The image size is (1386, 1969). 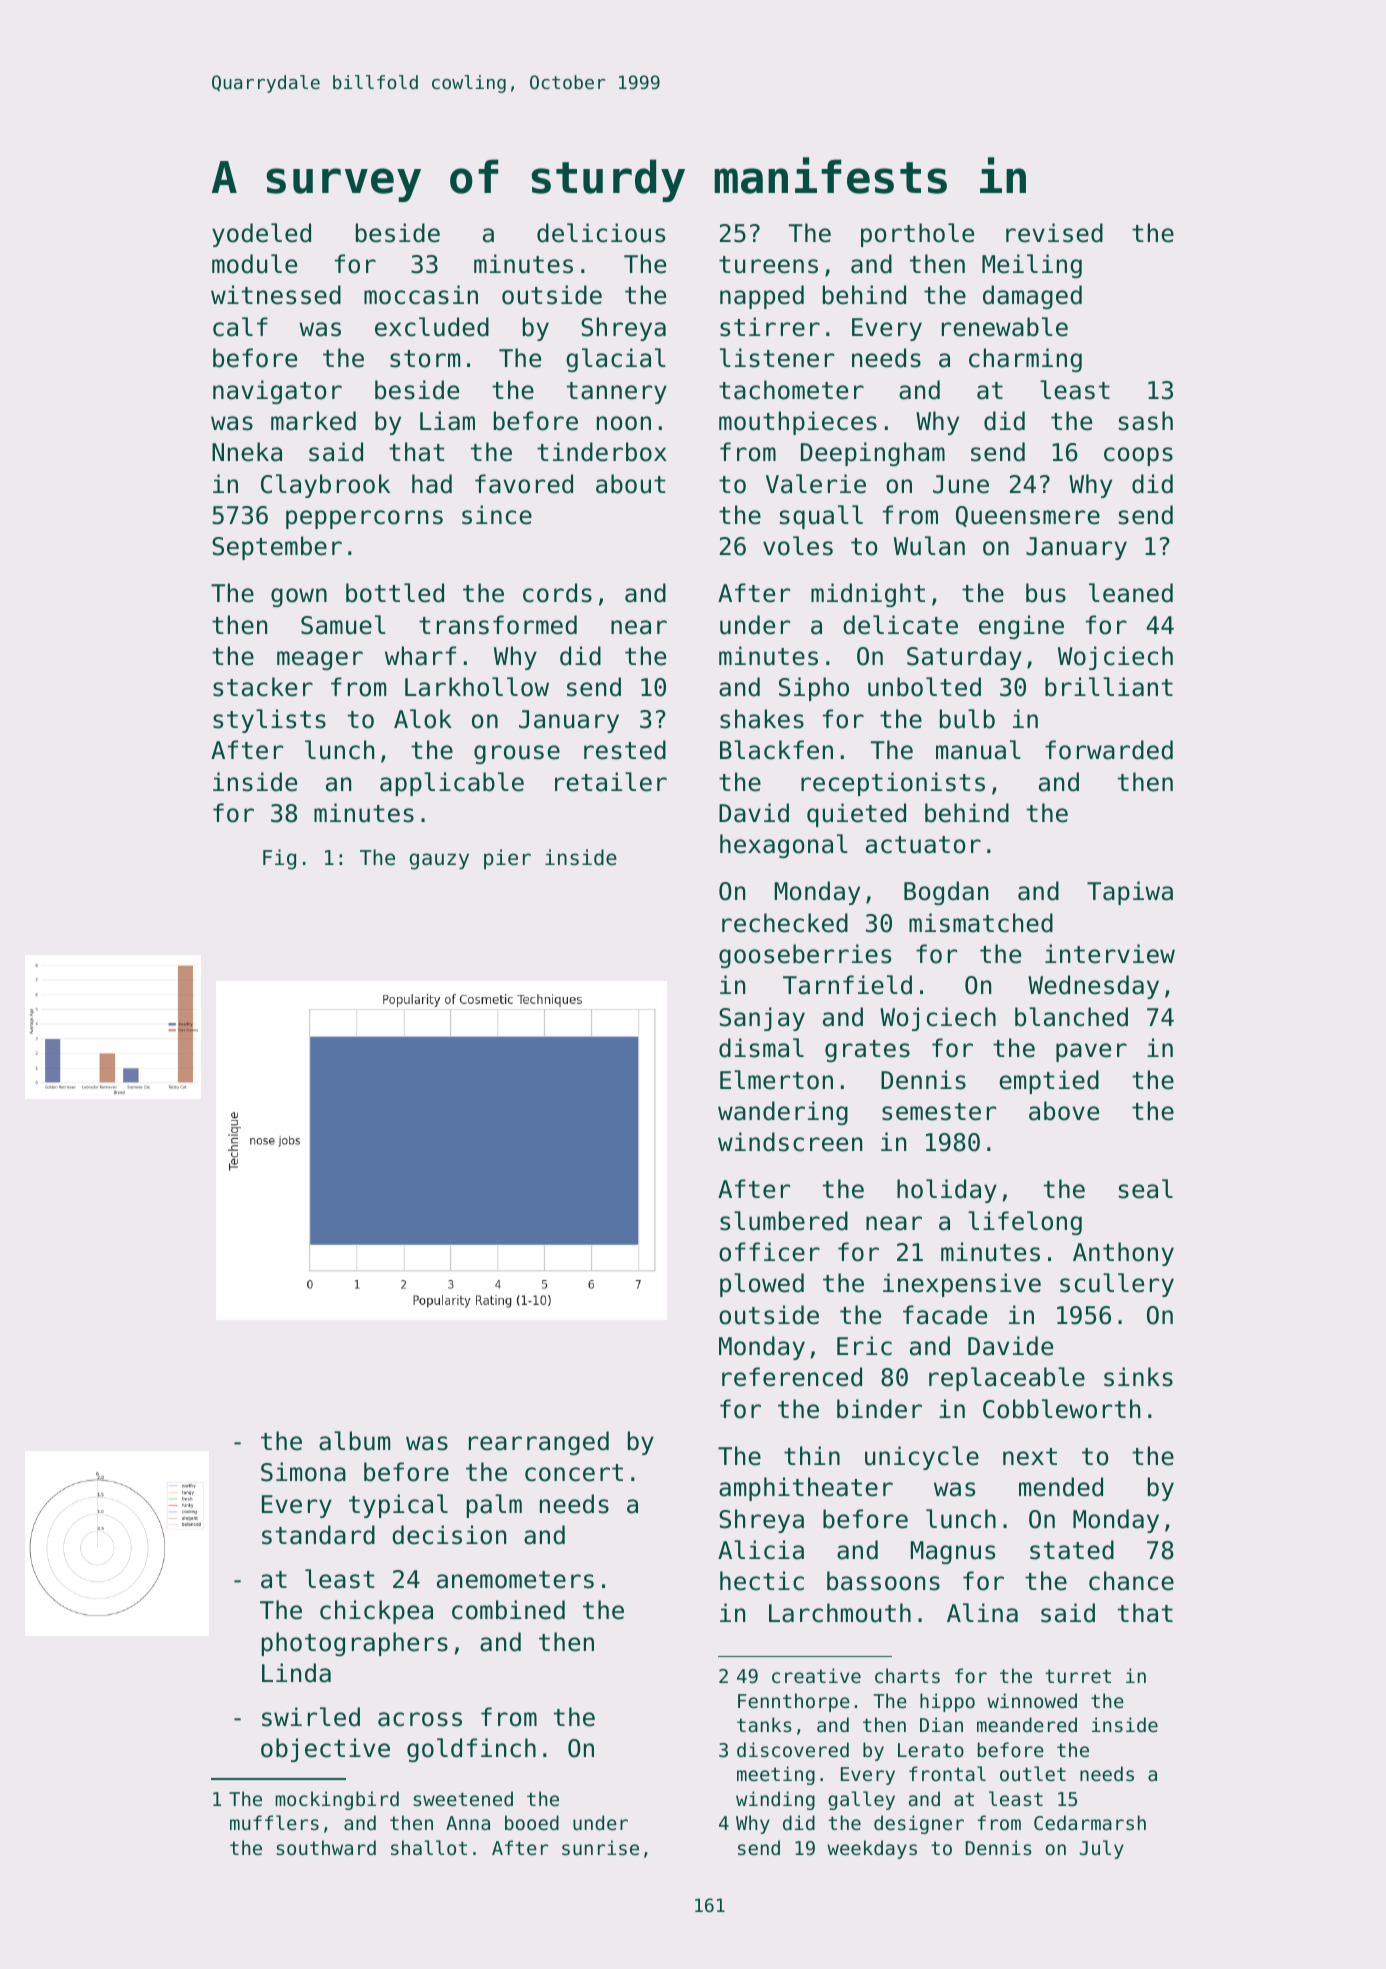 I want to click on album, so click(x=354, y=1441).
